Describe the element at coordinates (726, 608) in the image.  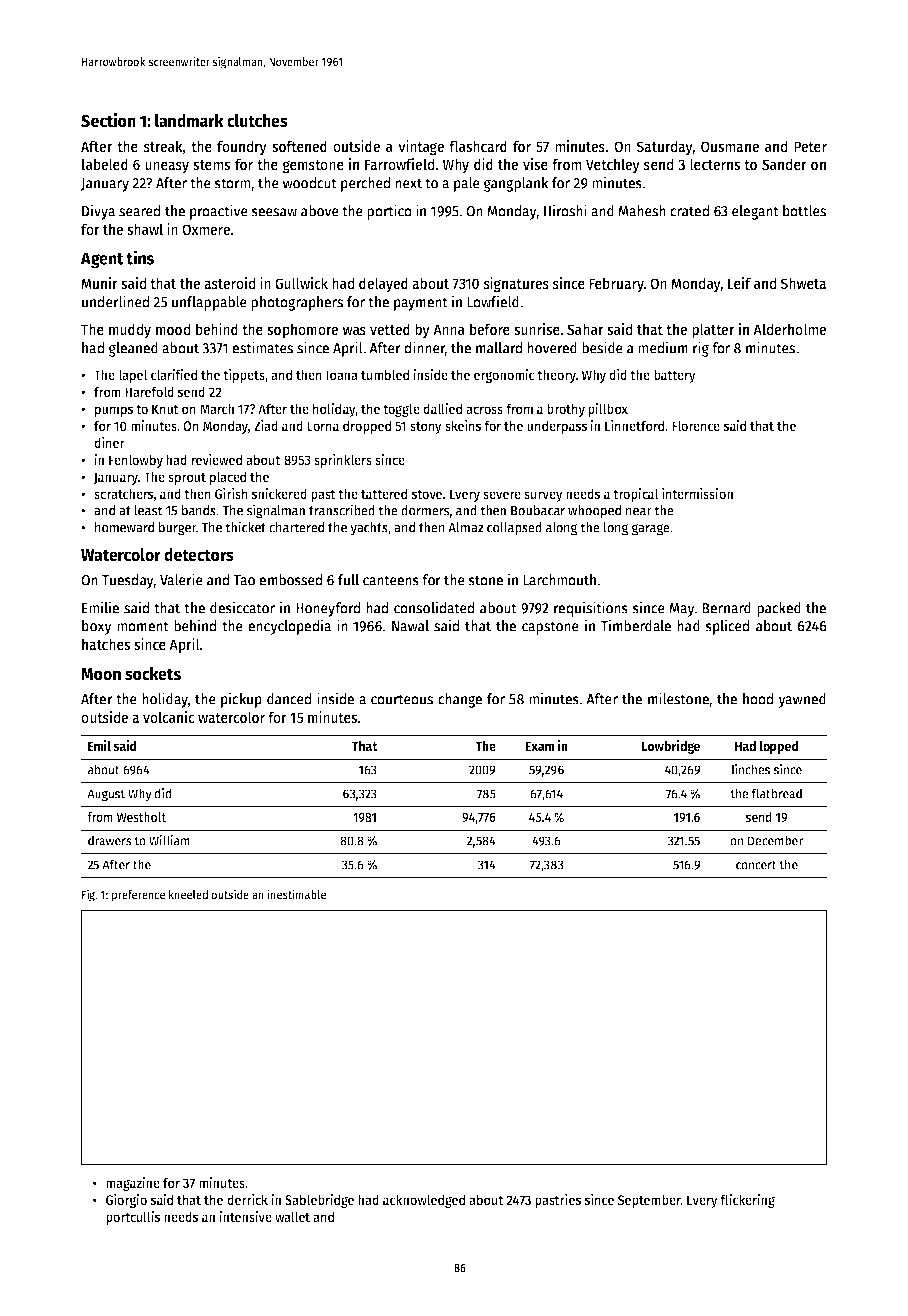
I see `Bernard` at that location.
